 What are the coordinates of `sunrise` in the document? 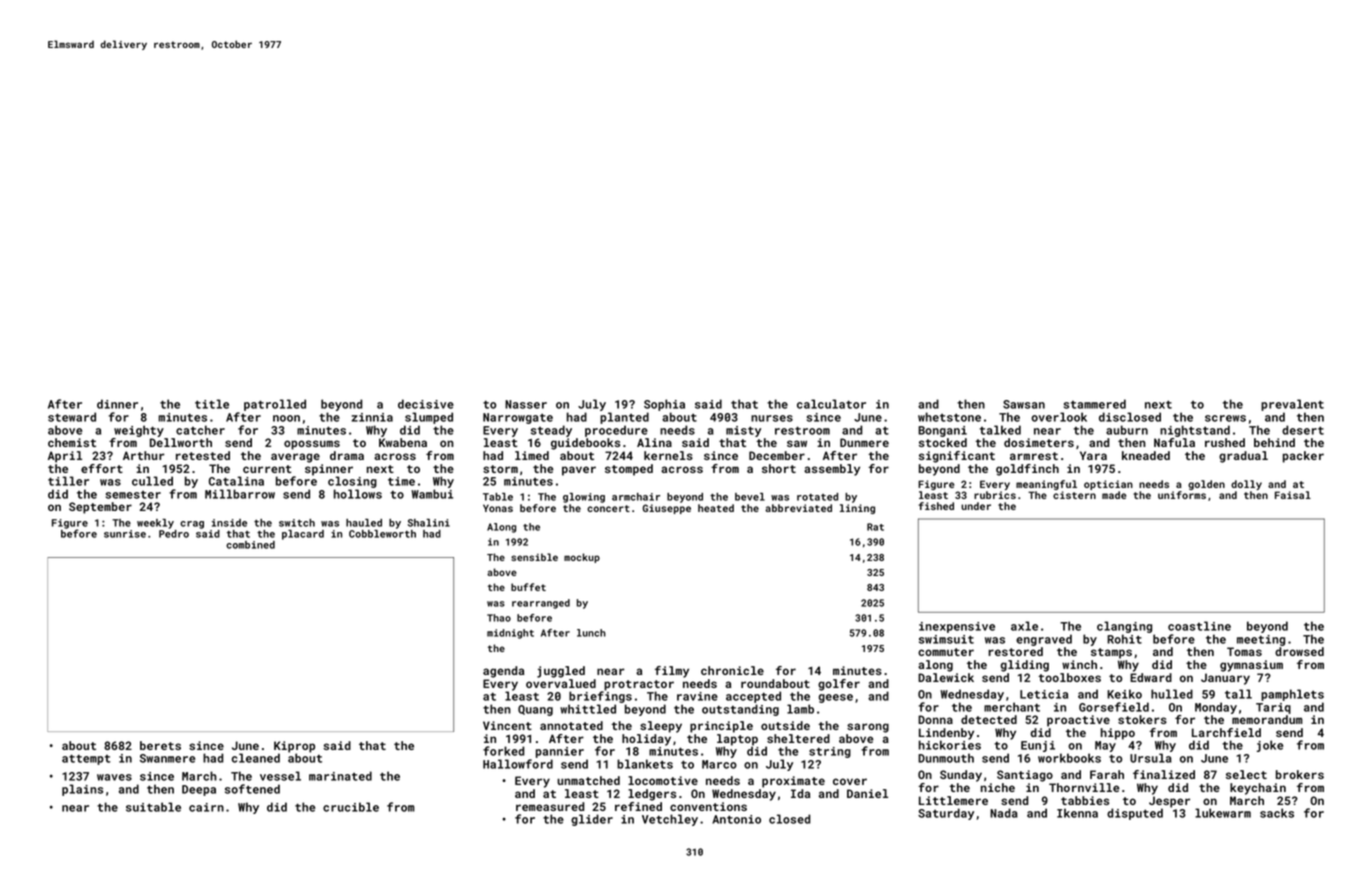 It's located at (125, 534).
